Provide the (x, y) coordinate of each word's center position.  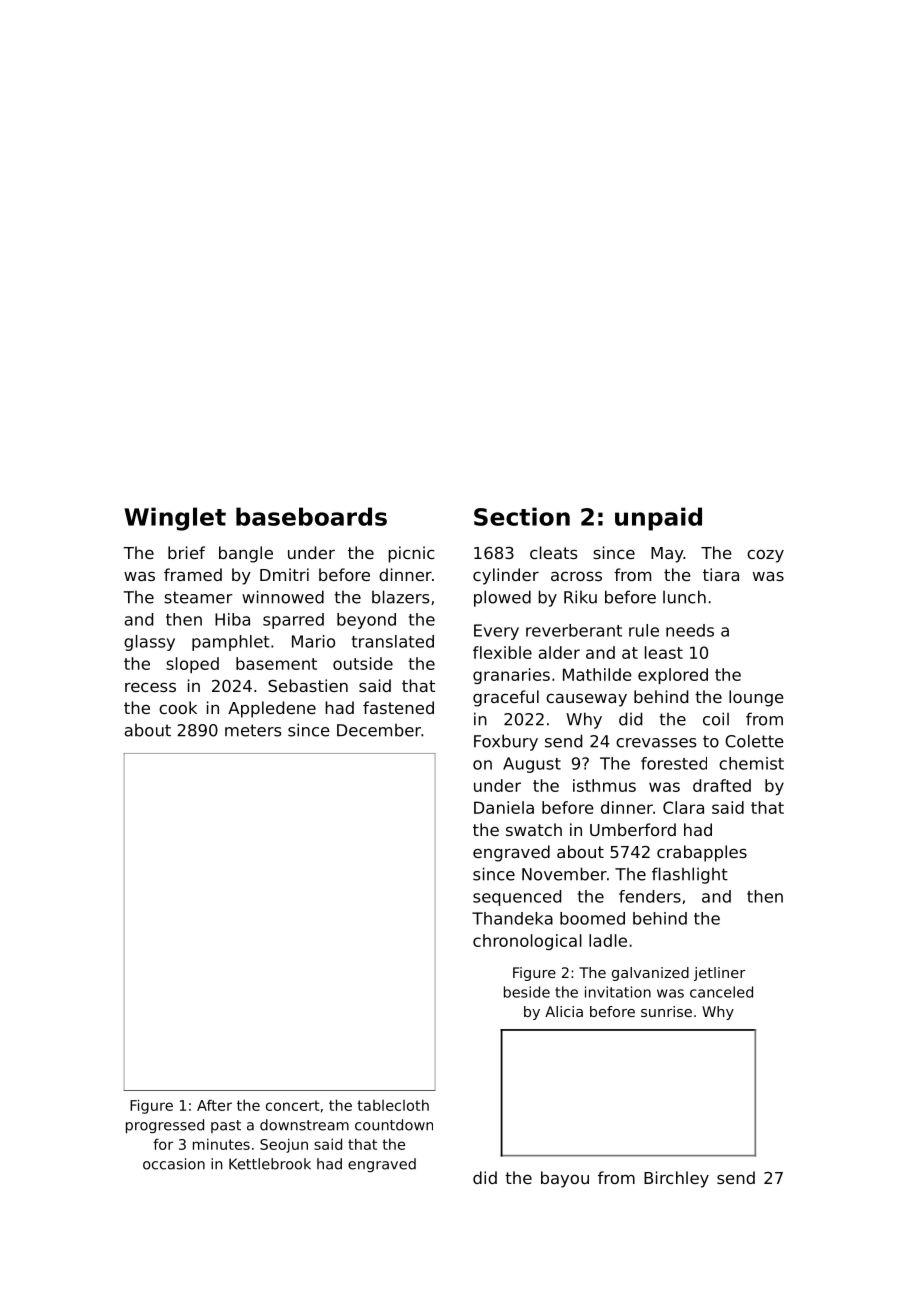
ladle (608, 940)
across (576, 576)
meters (253, 730)
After (214, 1105)
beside (527, 992)
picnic (411, 554)
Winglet (175, 519)
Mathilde (597, 674)
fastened (398, 707)
